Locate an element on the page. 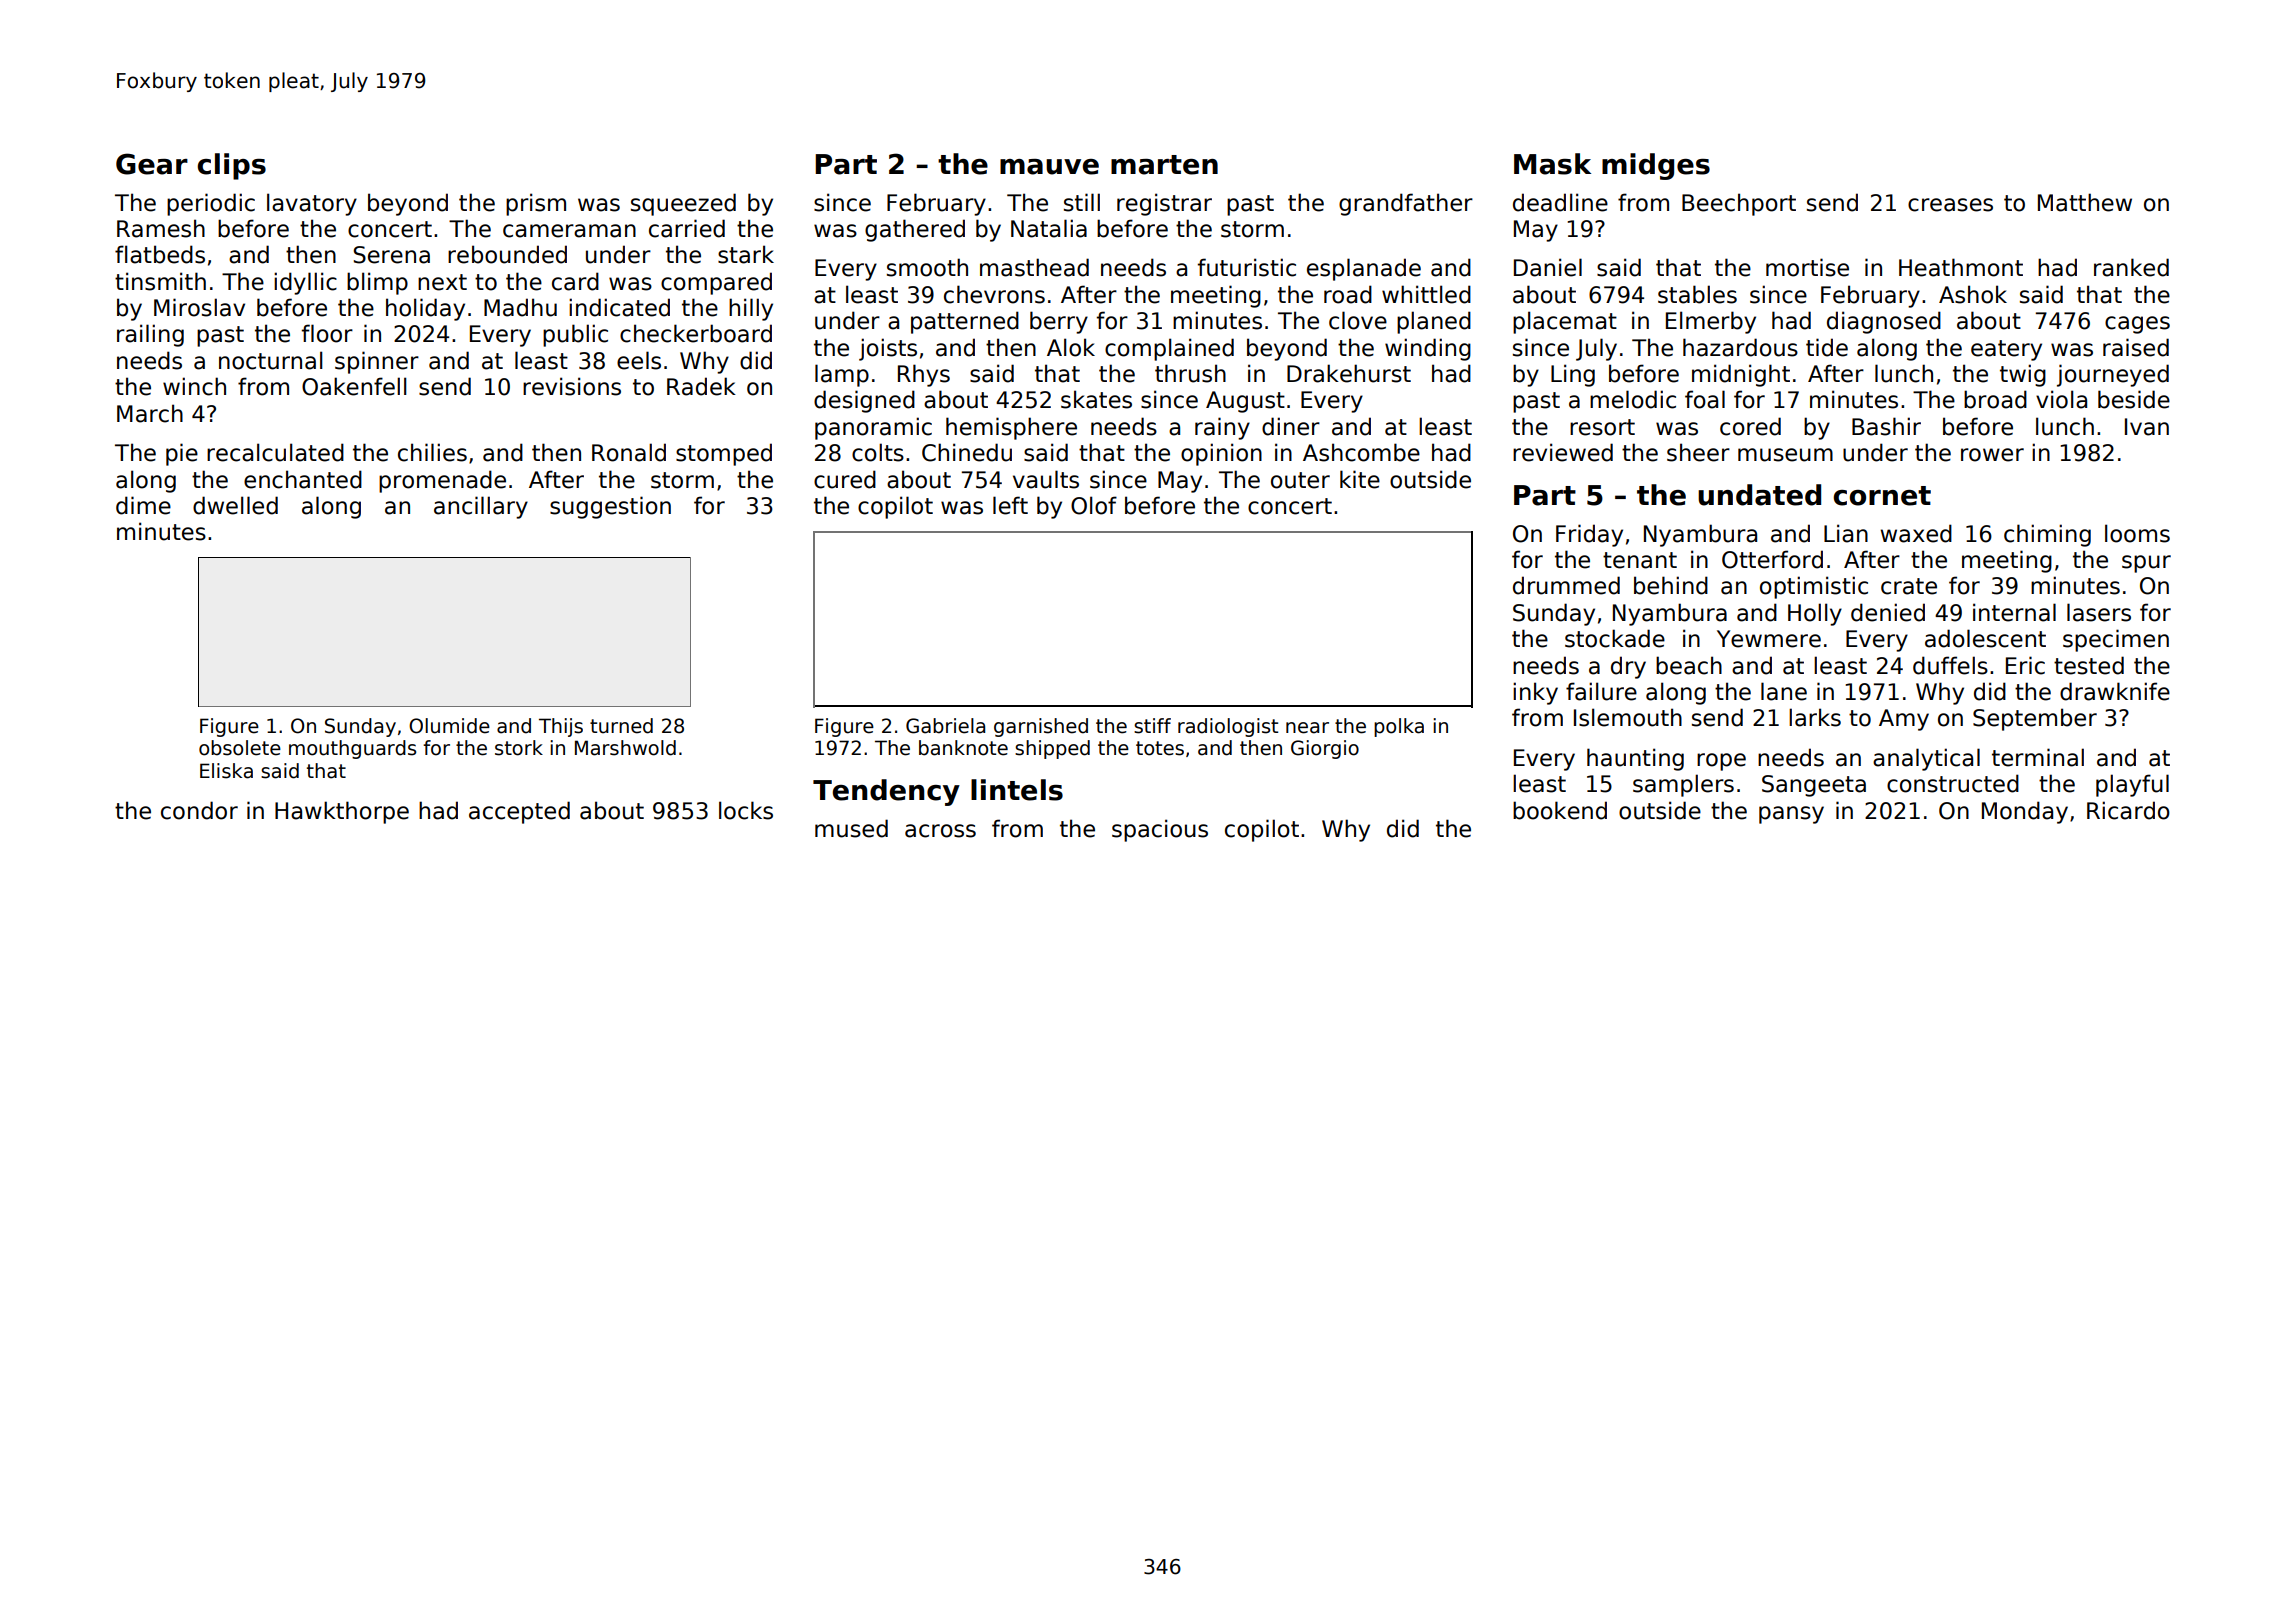  recalculated is located at coordinates (275, 452).
